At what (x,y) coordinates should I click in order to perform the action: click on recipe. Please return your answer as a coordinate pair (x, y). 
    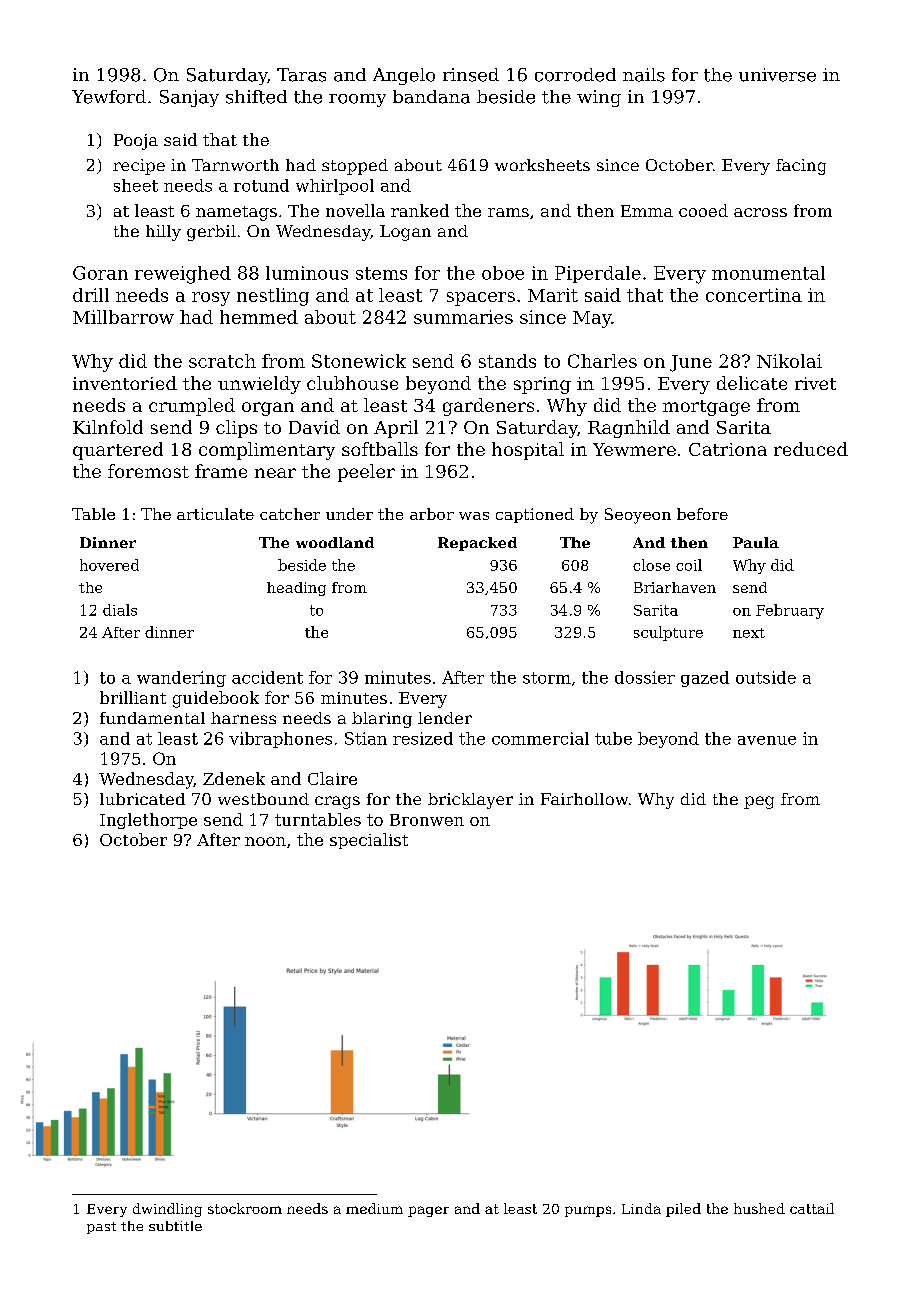
    Looking at the image, I should click on (139, 167).
